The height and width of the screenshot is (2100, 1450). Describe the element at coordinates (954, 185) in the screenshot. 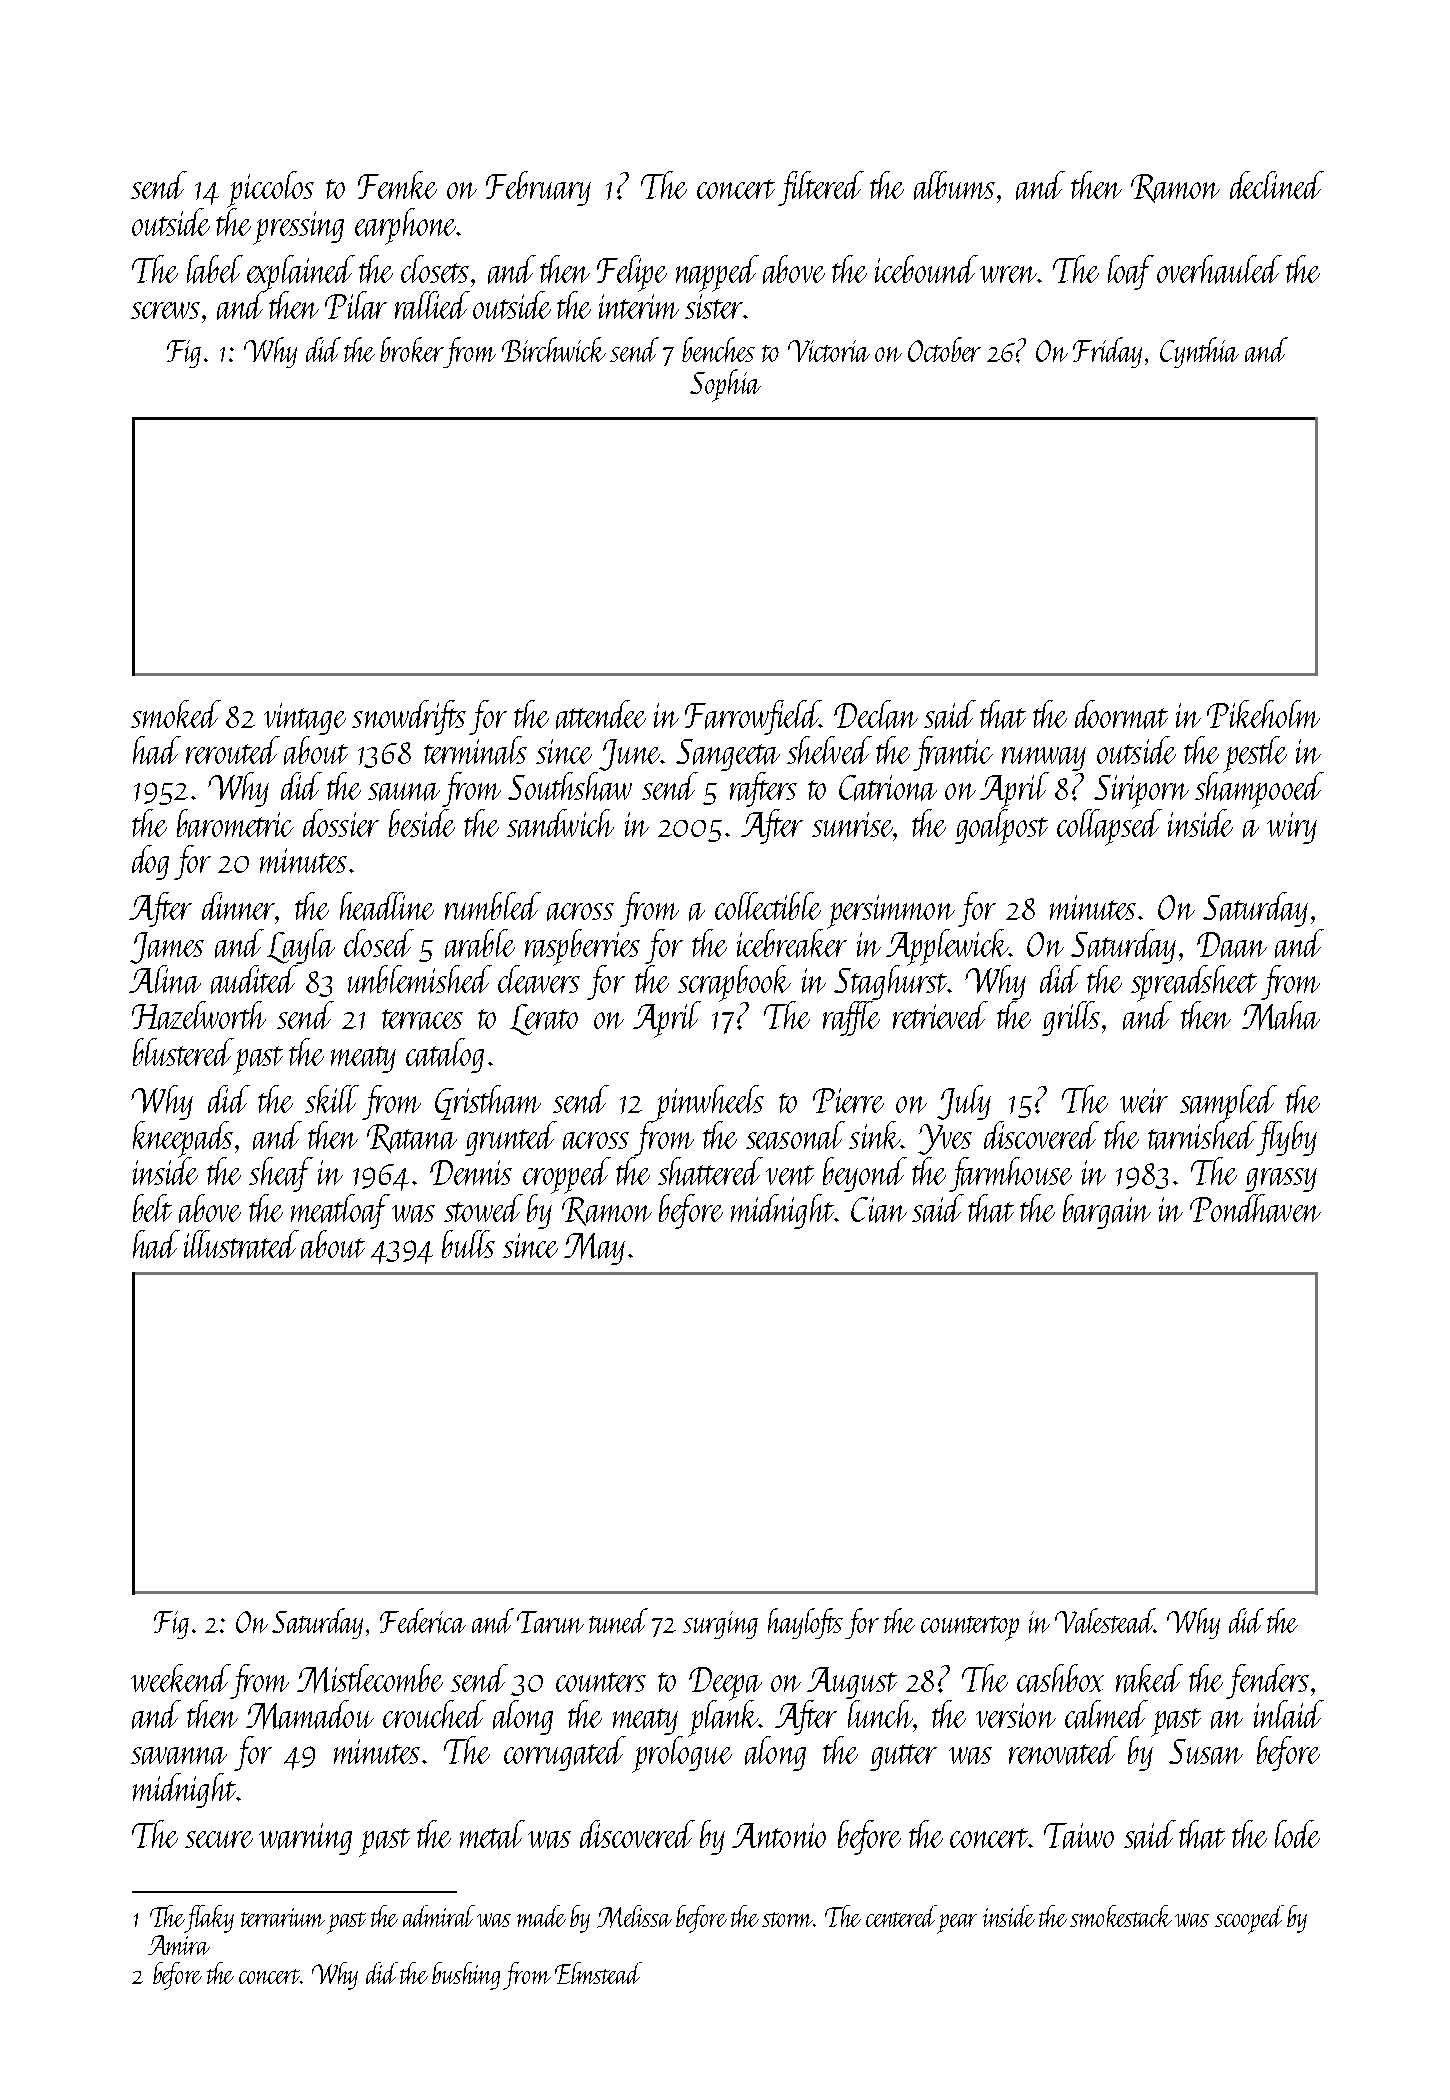

I see `albums` at that location.
